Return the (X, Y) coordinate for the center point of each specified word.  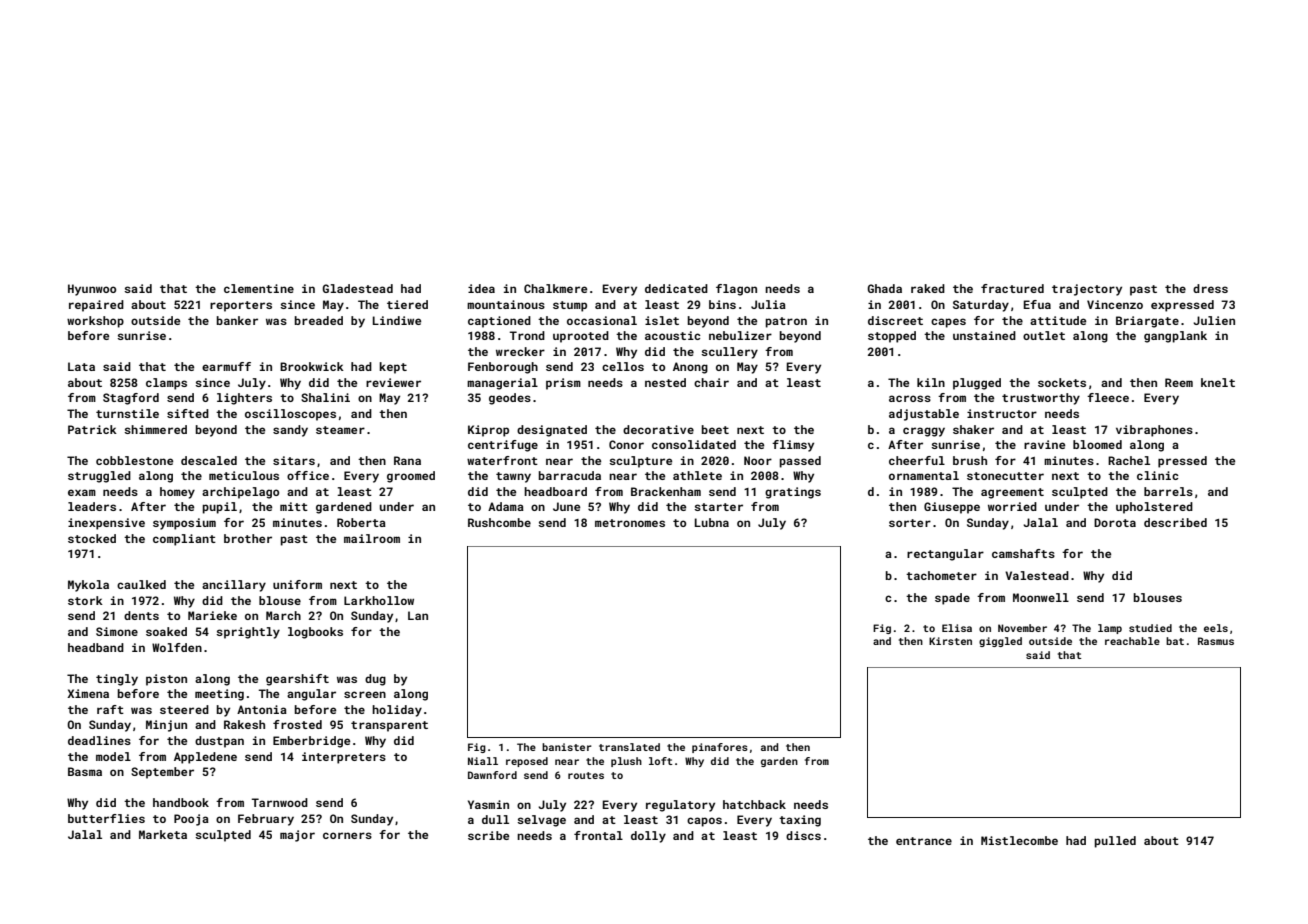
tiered (407, 304)
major (297, 836)
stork (85, 600)
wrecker (520, 351)
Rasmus (1216, 641)
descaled (209, 460)
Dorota (1115, 522)
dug (375, 680)
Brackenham (666, 491)
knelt (1218, 382)
